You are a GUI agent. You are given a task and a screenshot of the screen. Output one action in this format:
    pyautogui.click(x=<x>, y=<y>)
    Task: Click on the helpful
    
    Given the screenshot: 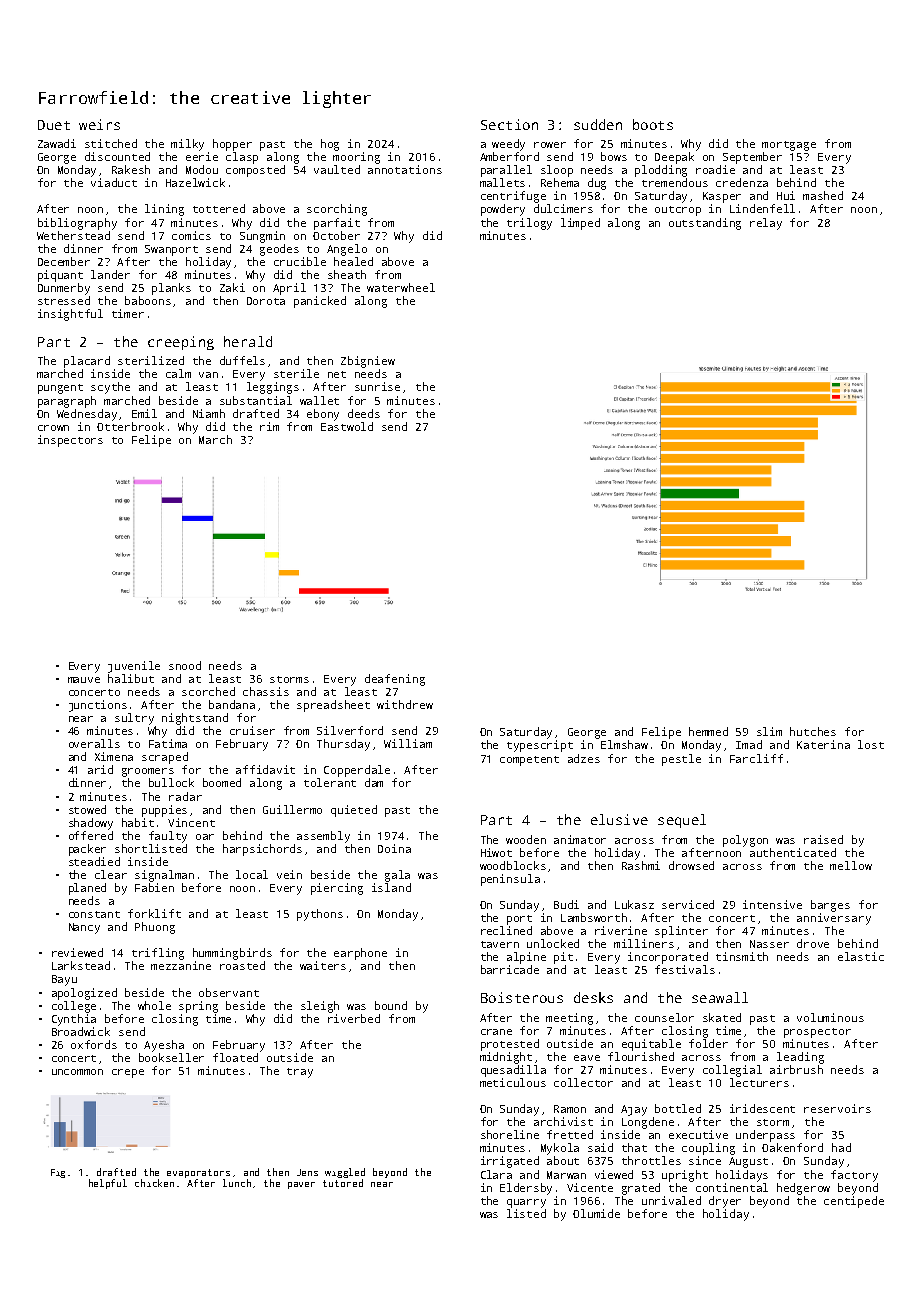 What is the action you would take?
    pyautogui.click(x=108, y=1184)
